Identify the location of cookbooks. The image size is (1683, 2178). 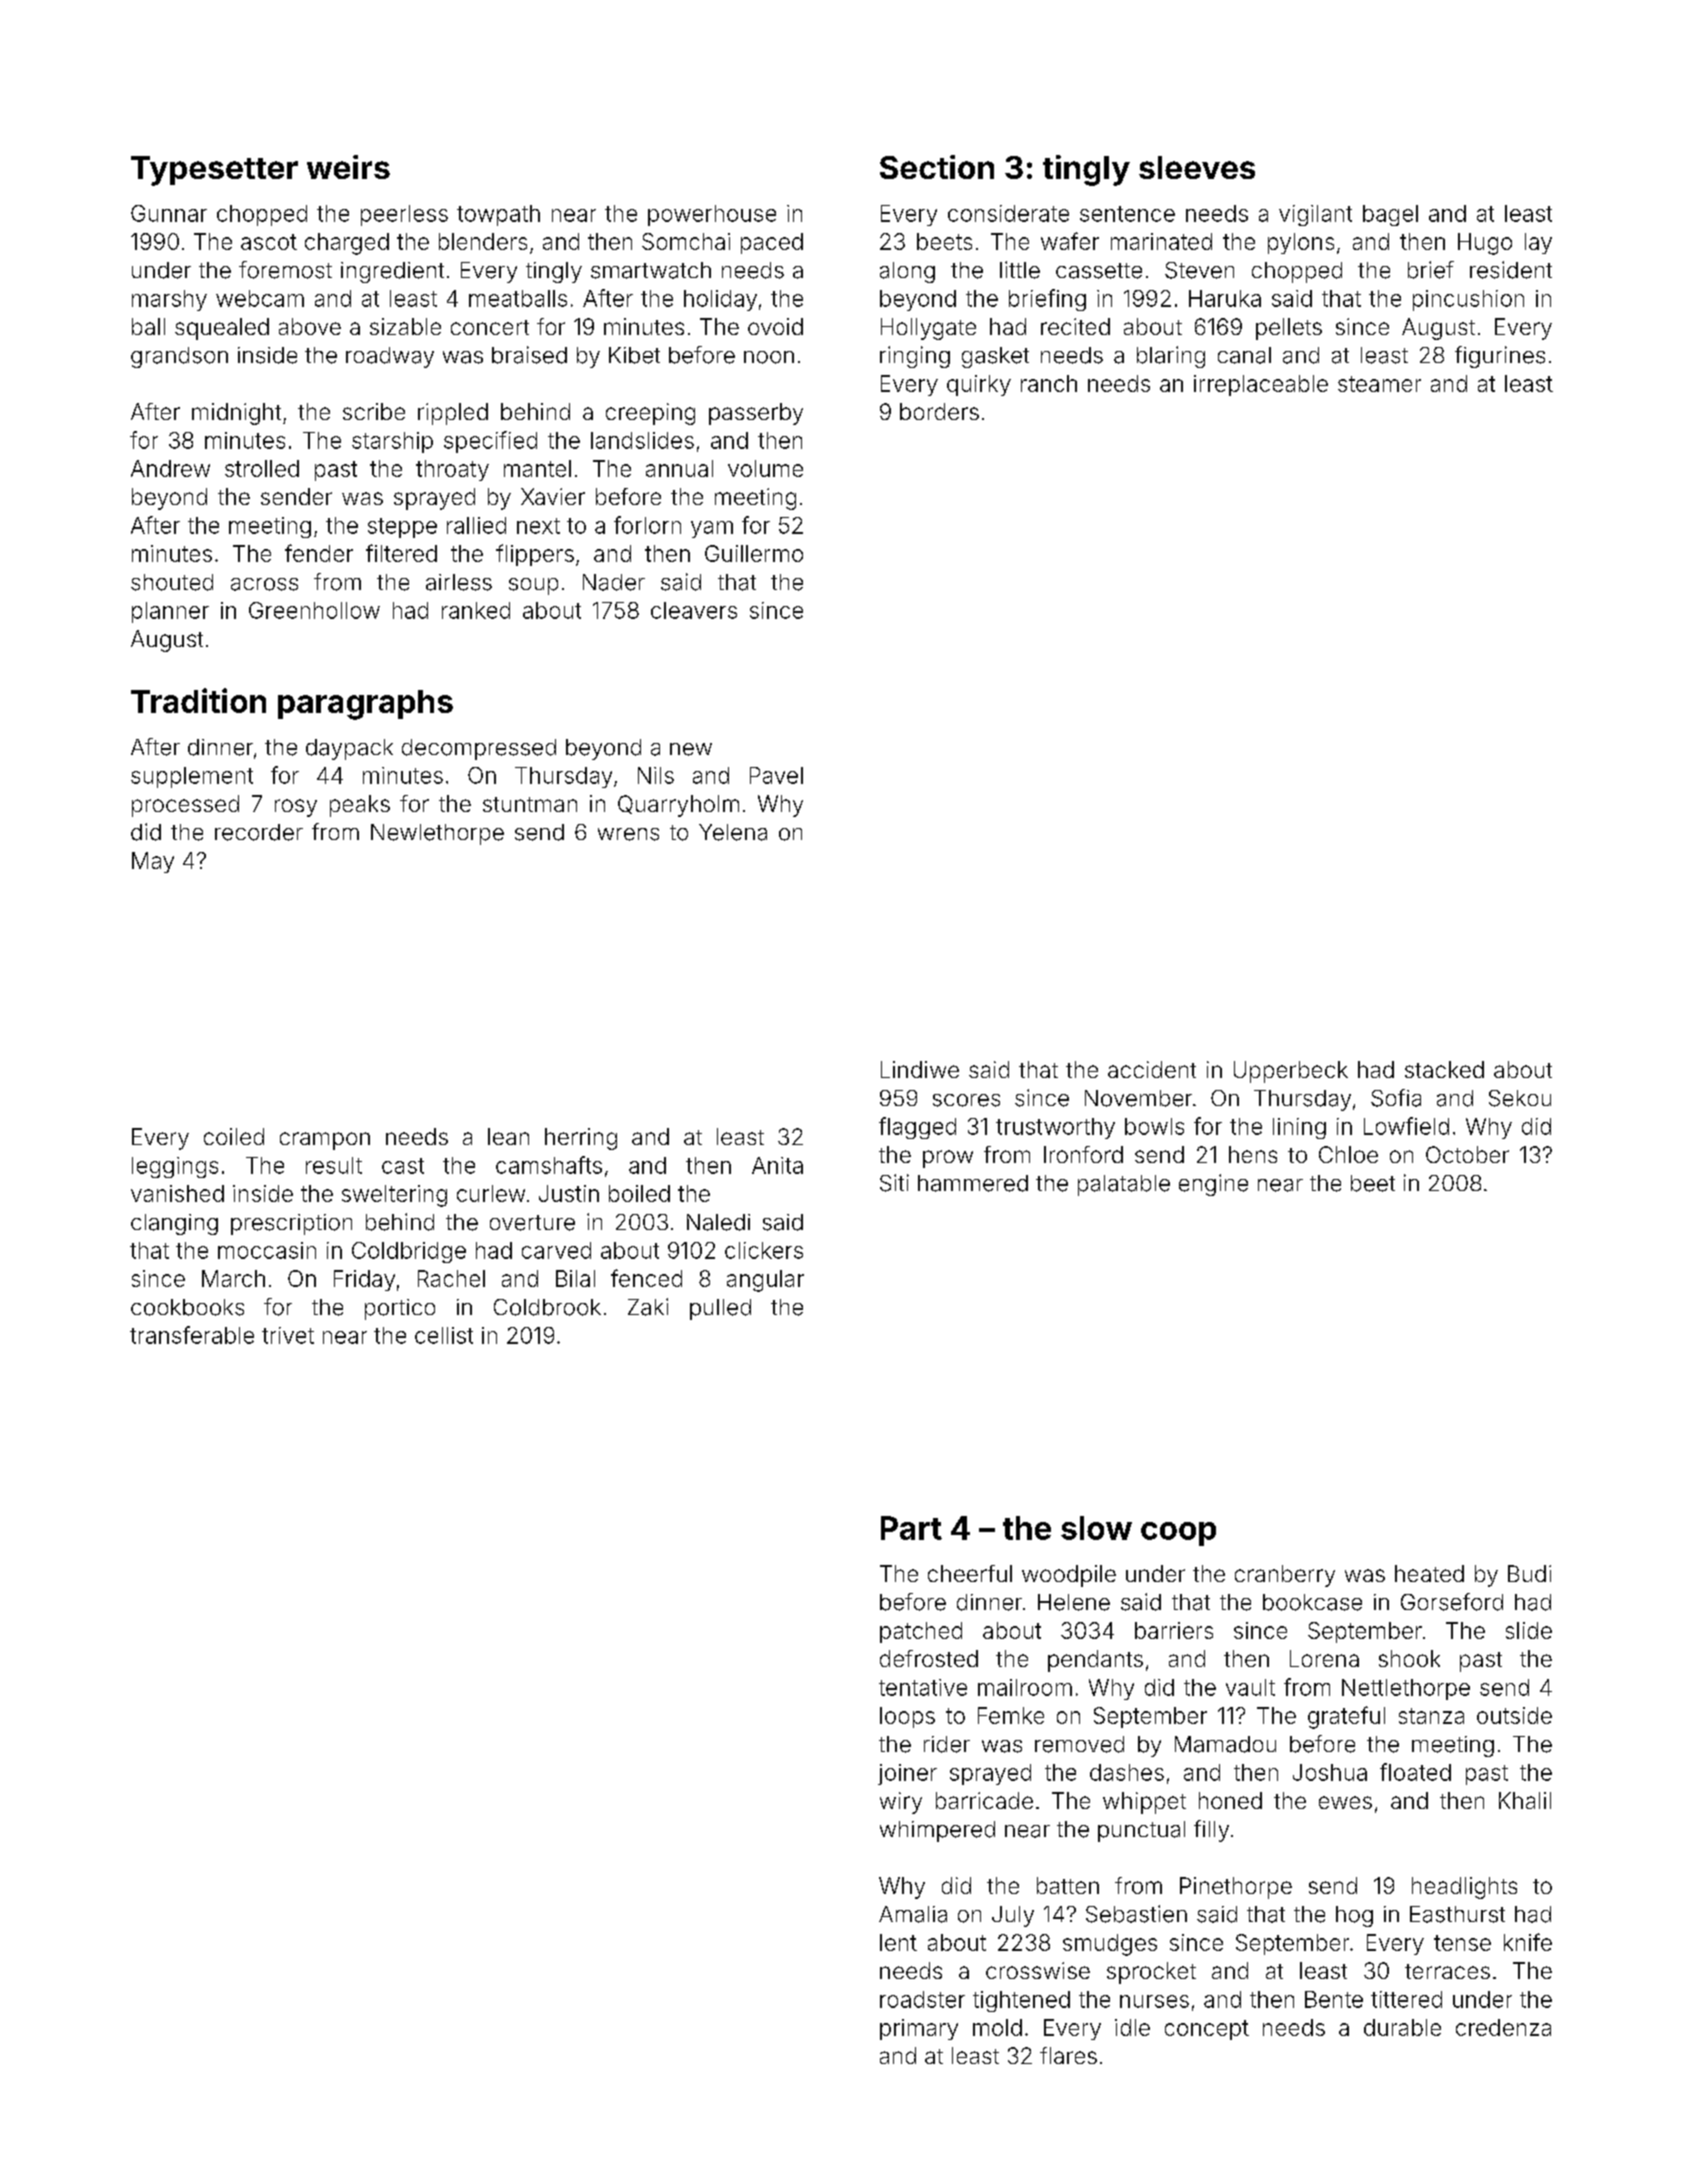
(187, 1307).
